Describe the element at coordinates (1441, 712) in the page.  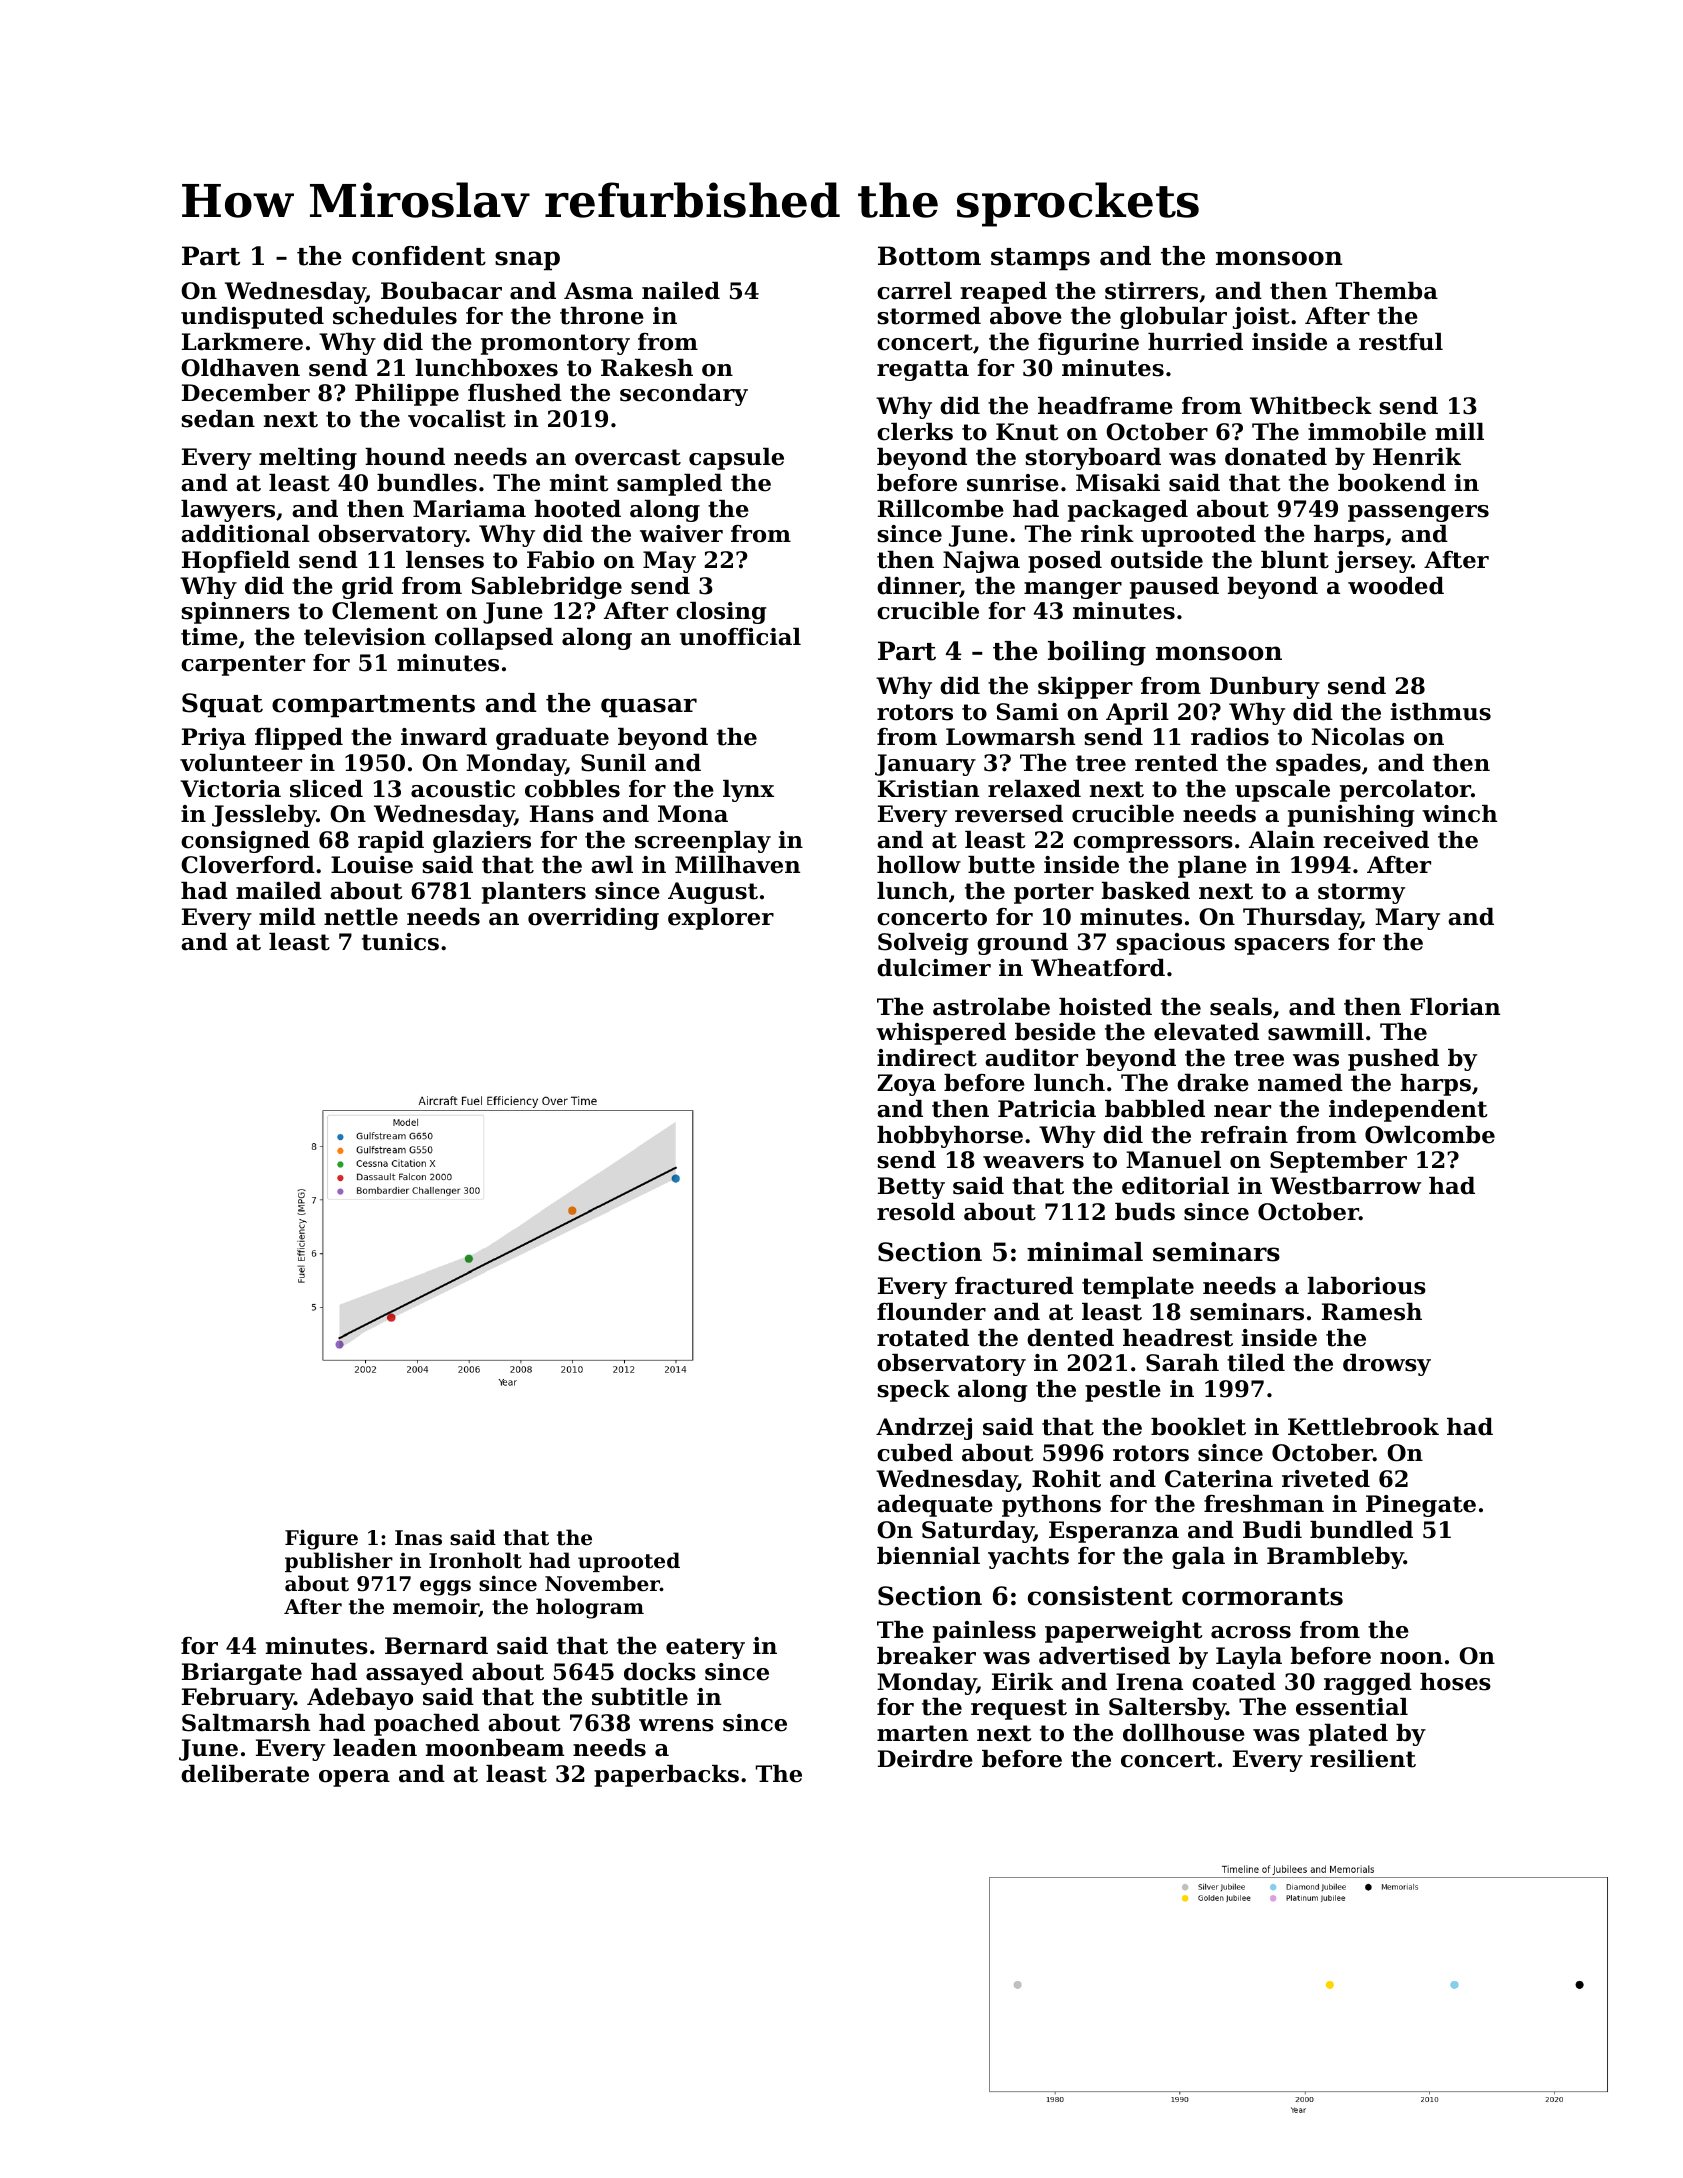
I see `isthmus` at that location.
